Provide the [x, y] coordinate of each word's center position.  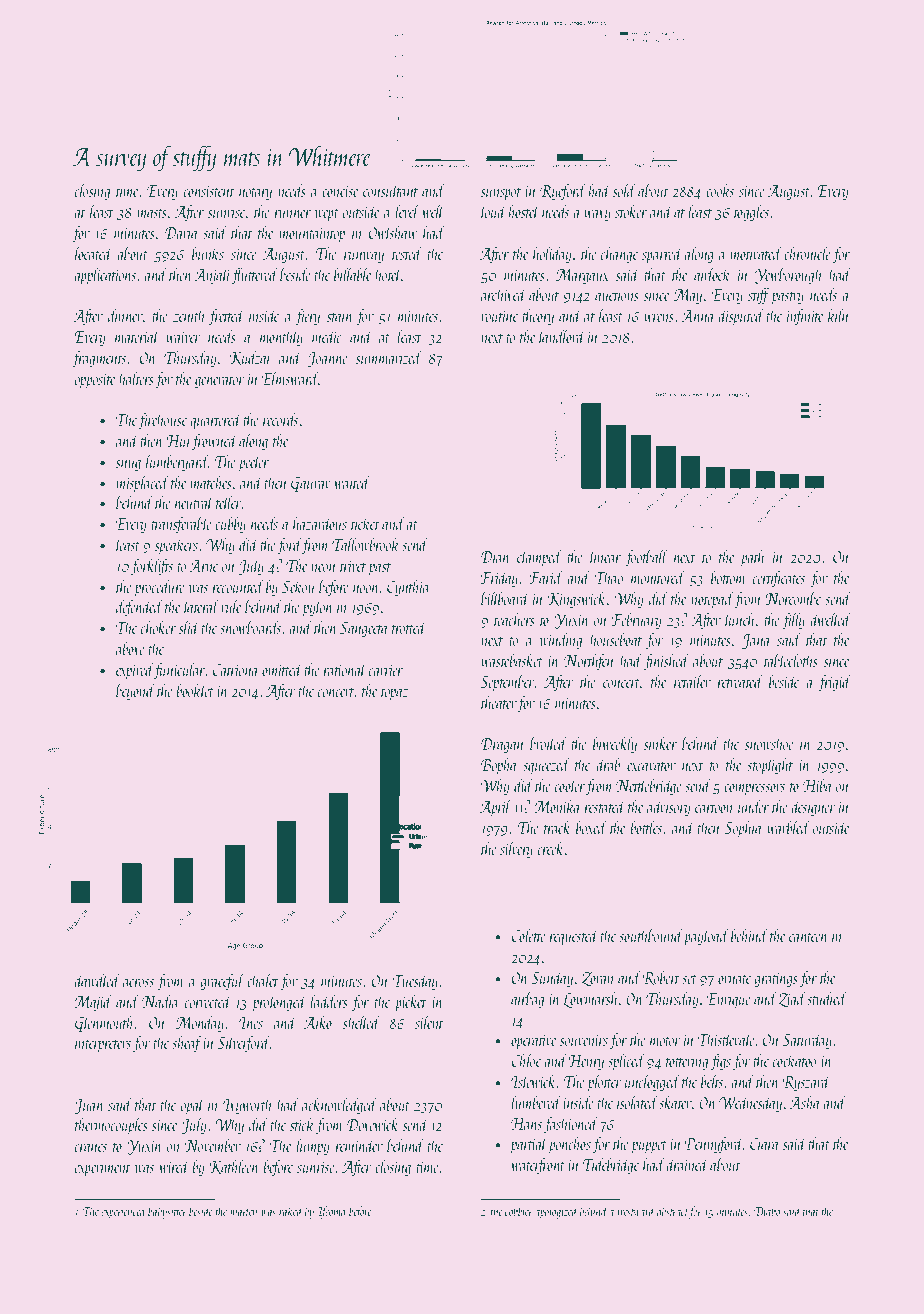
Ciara [764, 1144]
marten [243, 1212]
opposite [95, 381]
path [752, 558]
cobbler [519, 1211]
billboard [505, 598]
